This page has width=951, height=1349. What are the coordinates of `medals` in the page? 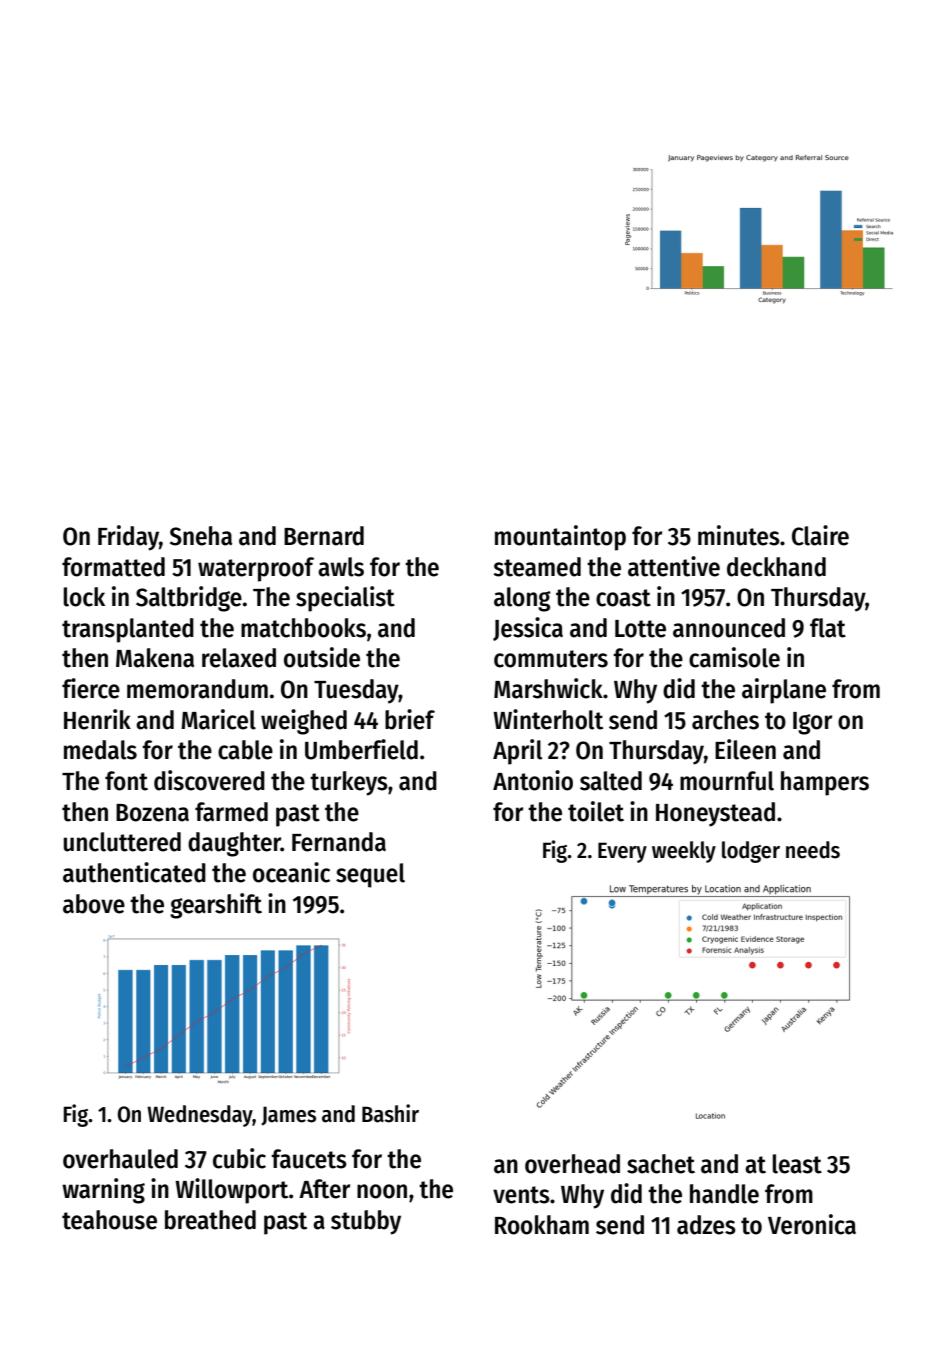 It's located at (100, 750).
